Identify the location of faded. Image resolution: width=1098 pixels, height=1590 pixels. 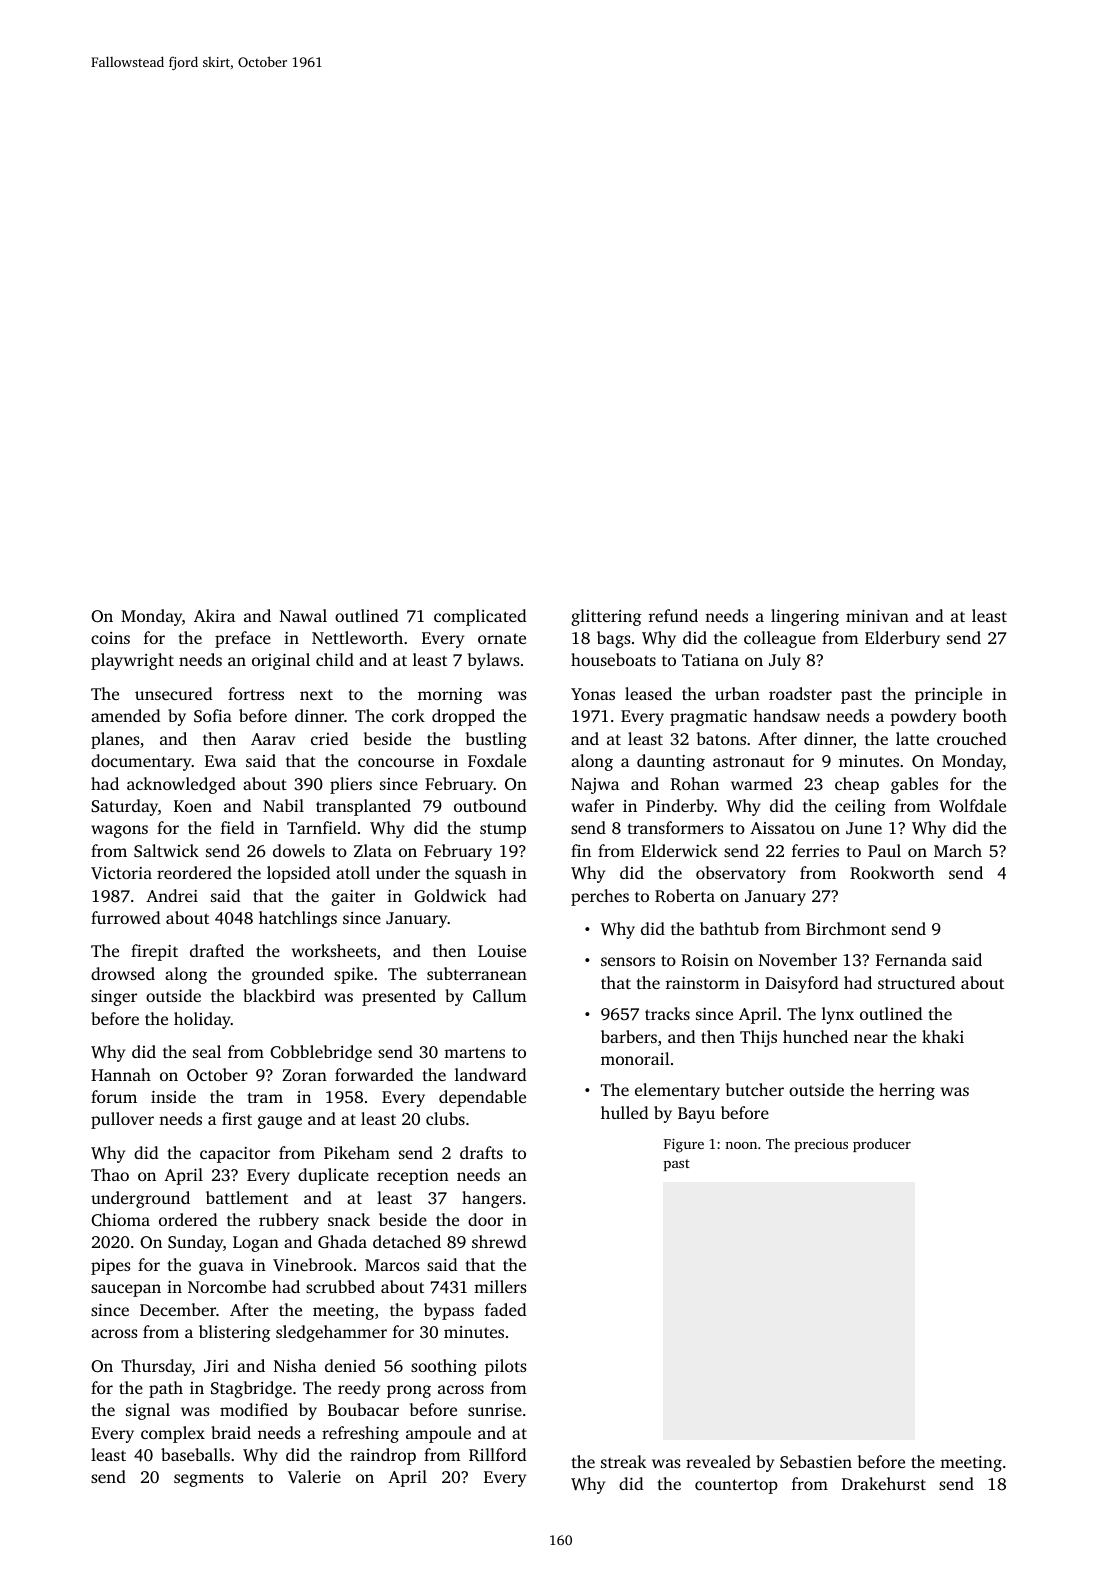
(505, 1309).
